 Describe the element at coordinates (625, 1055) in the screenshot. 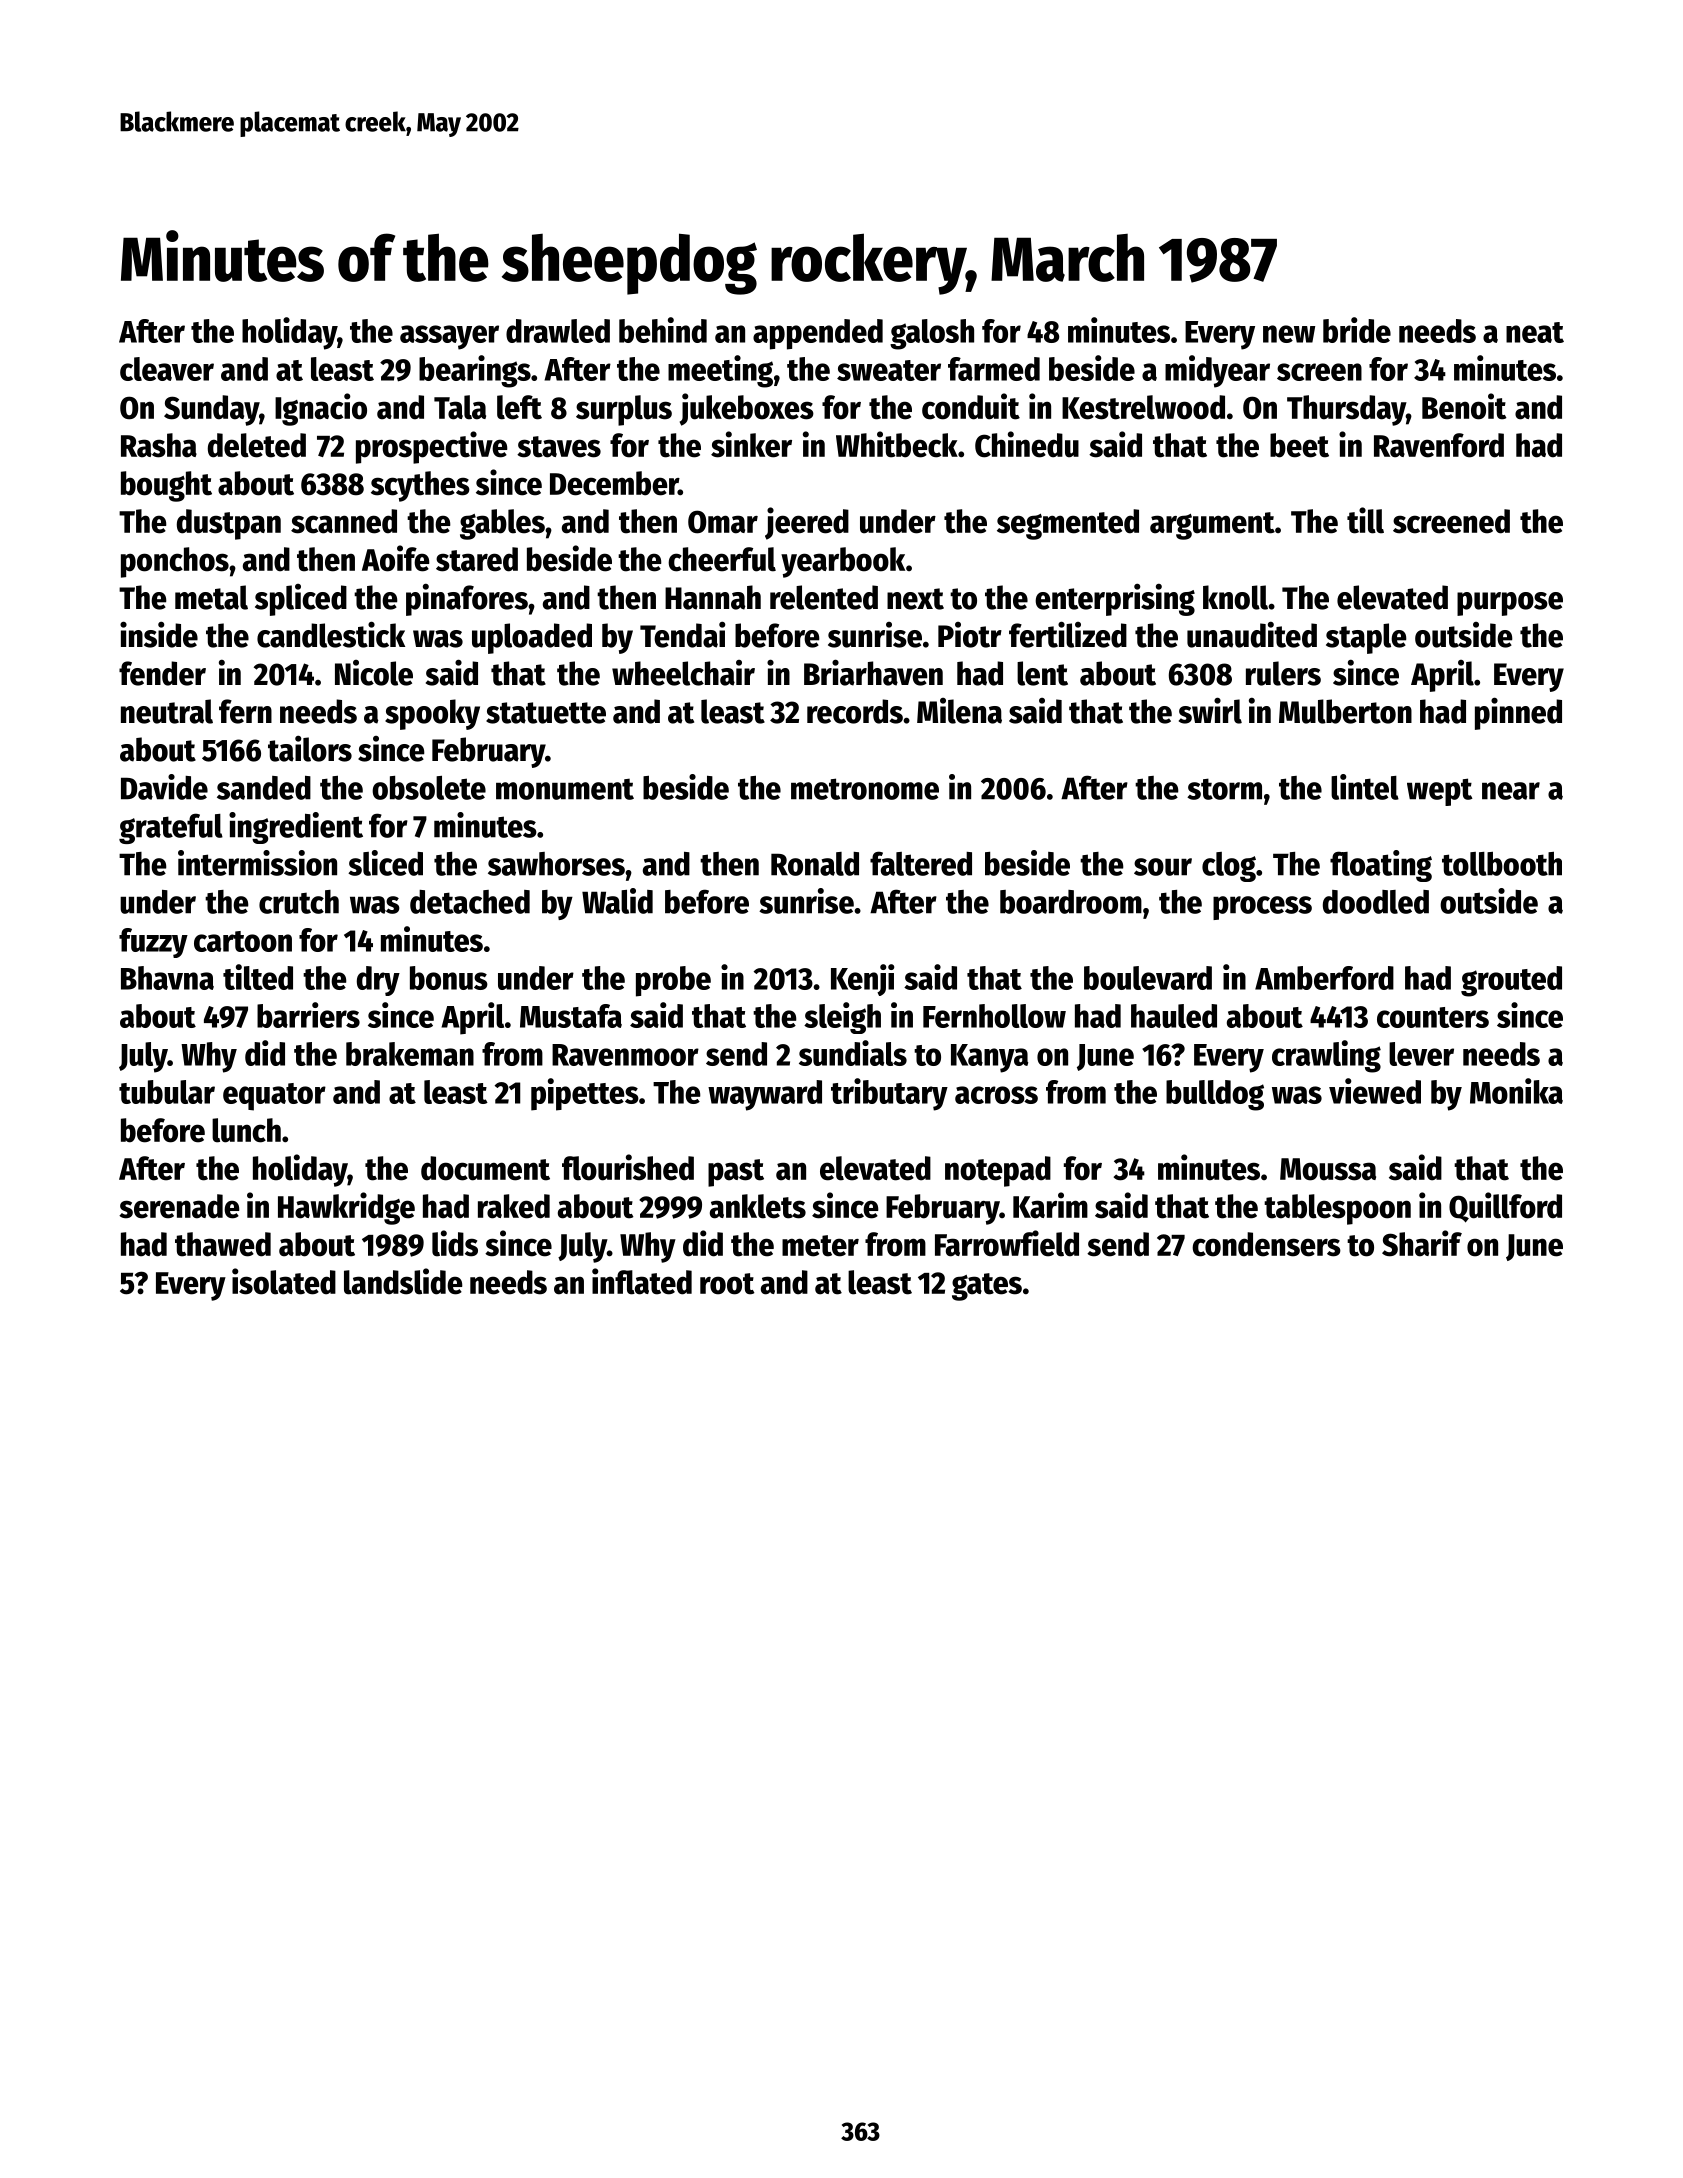

I see `Ravenmoor` at that location.
